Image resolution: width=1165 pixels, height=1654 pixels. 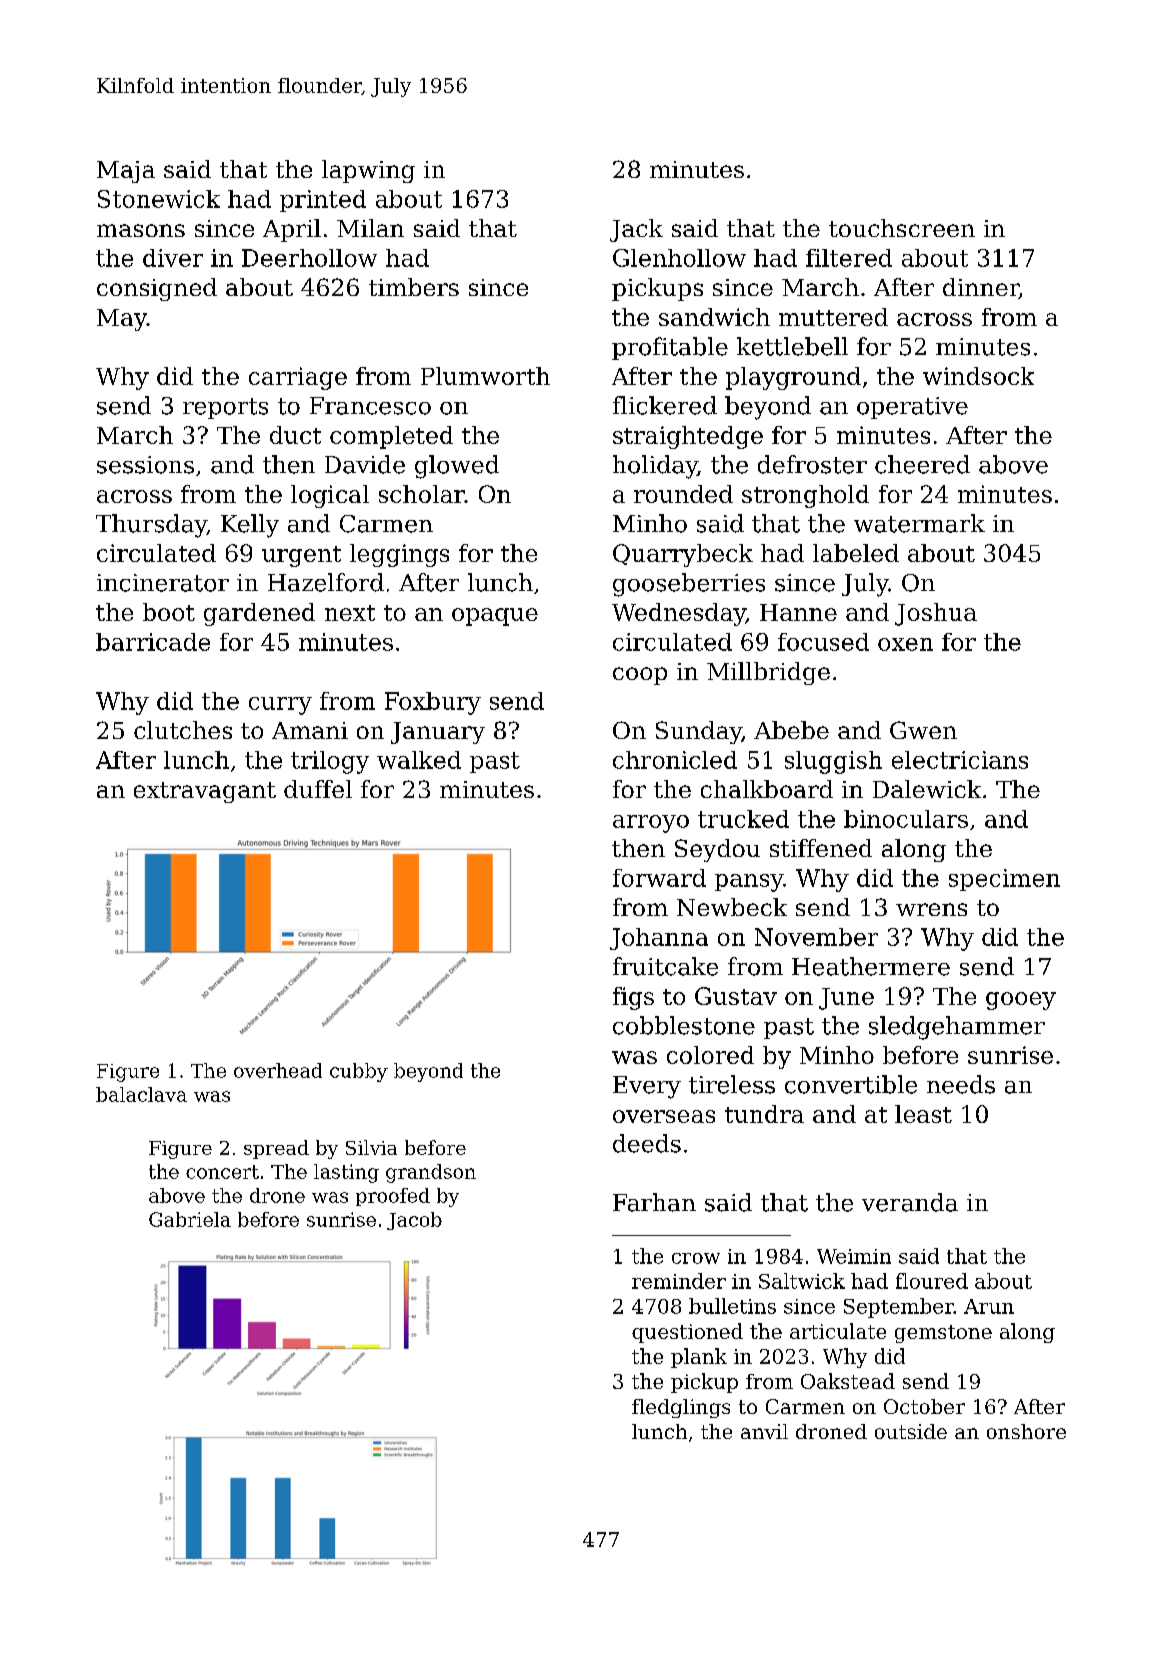 What do you see at coordinates (153, 642) in the page?
I see `barricade` at bounding box center [153, 642].
